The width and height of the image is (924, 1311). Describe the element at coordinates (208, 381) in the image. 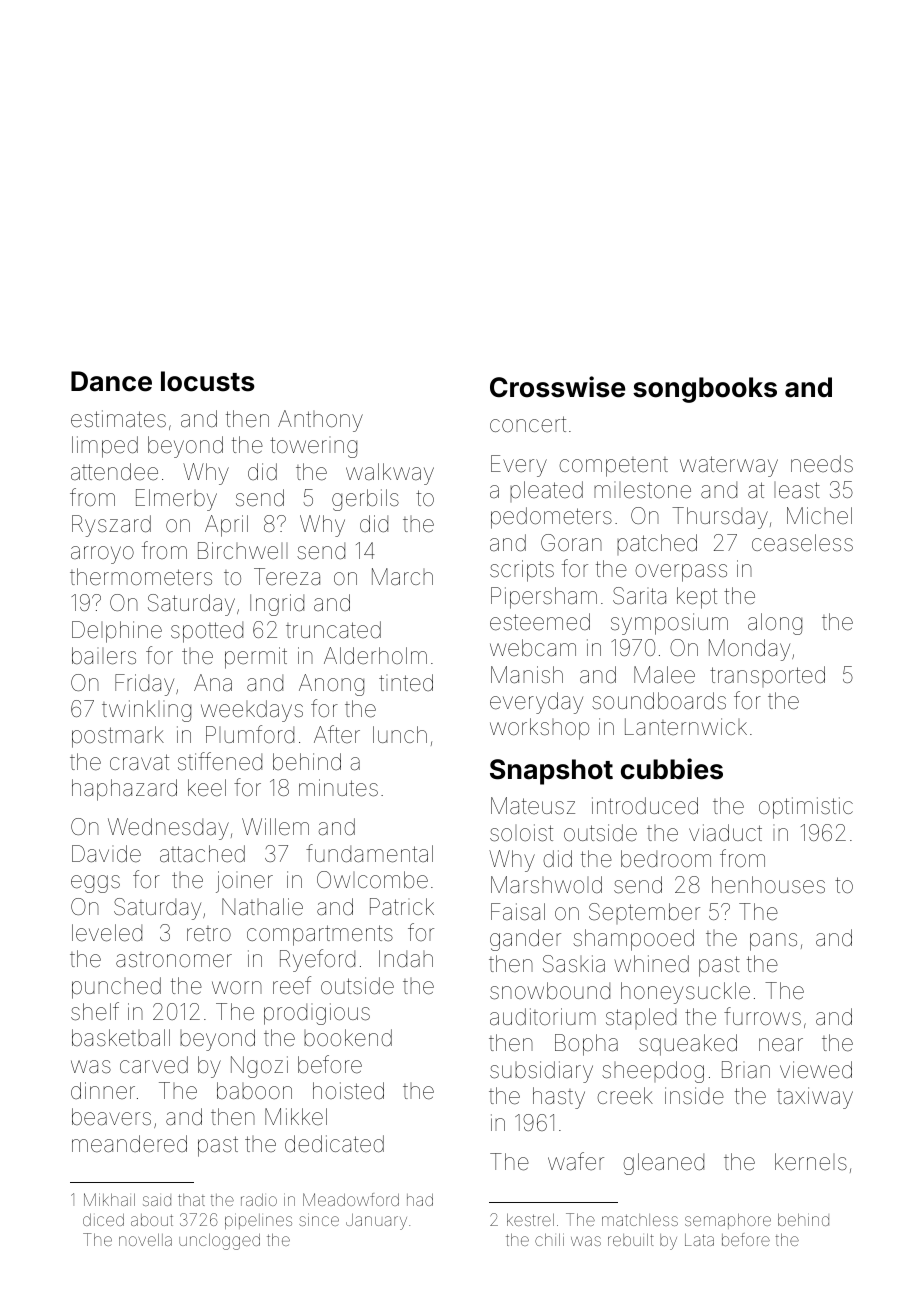

I see `locusts` at that location.
